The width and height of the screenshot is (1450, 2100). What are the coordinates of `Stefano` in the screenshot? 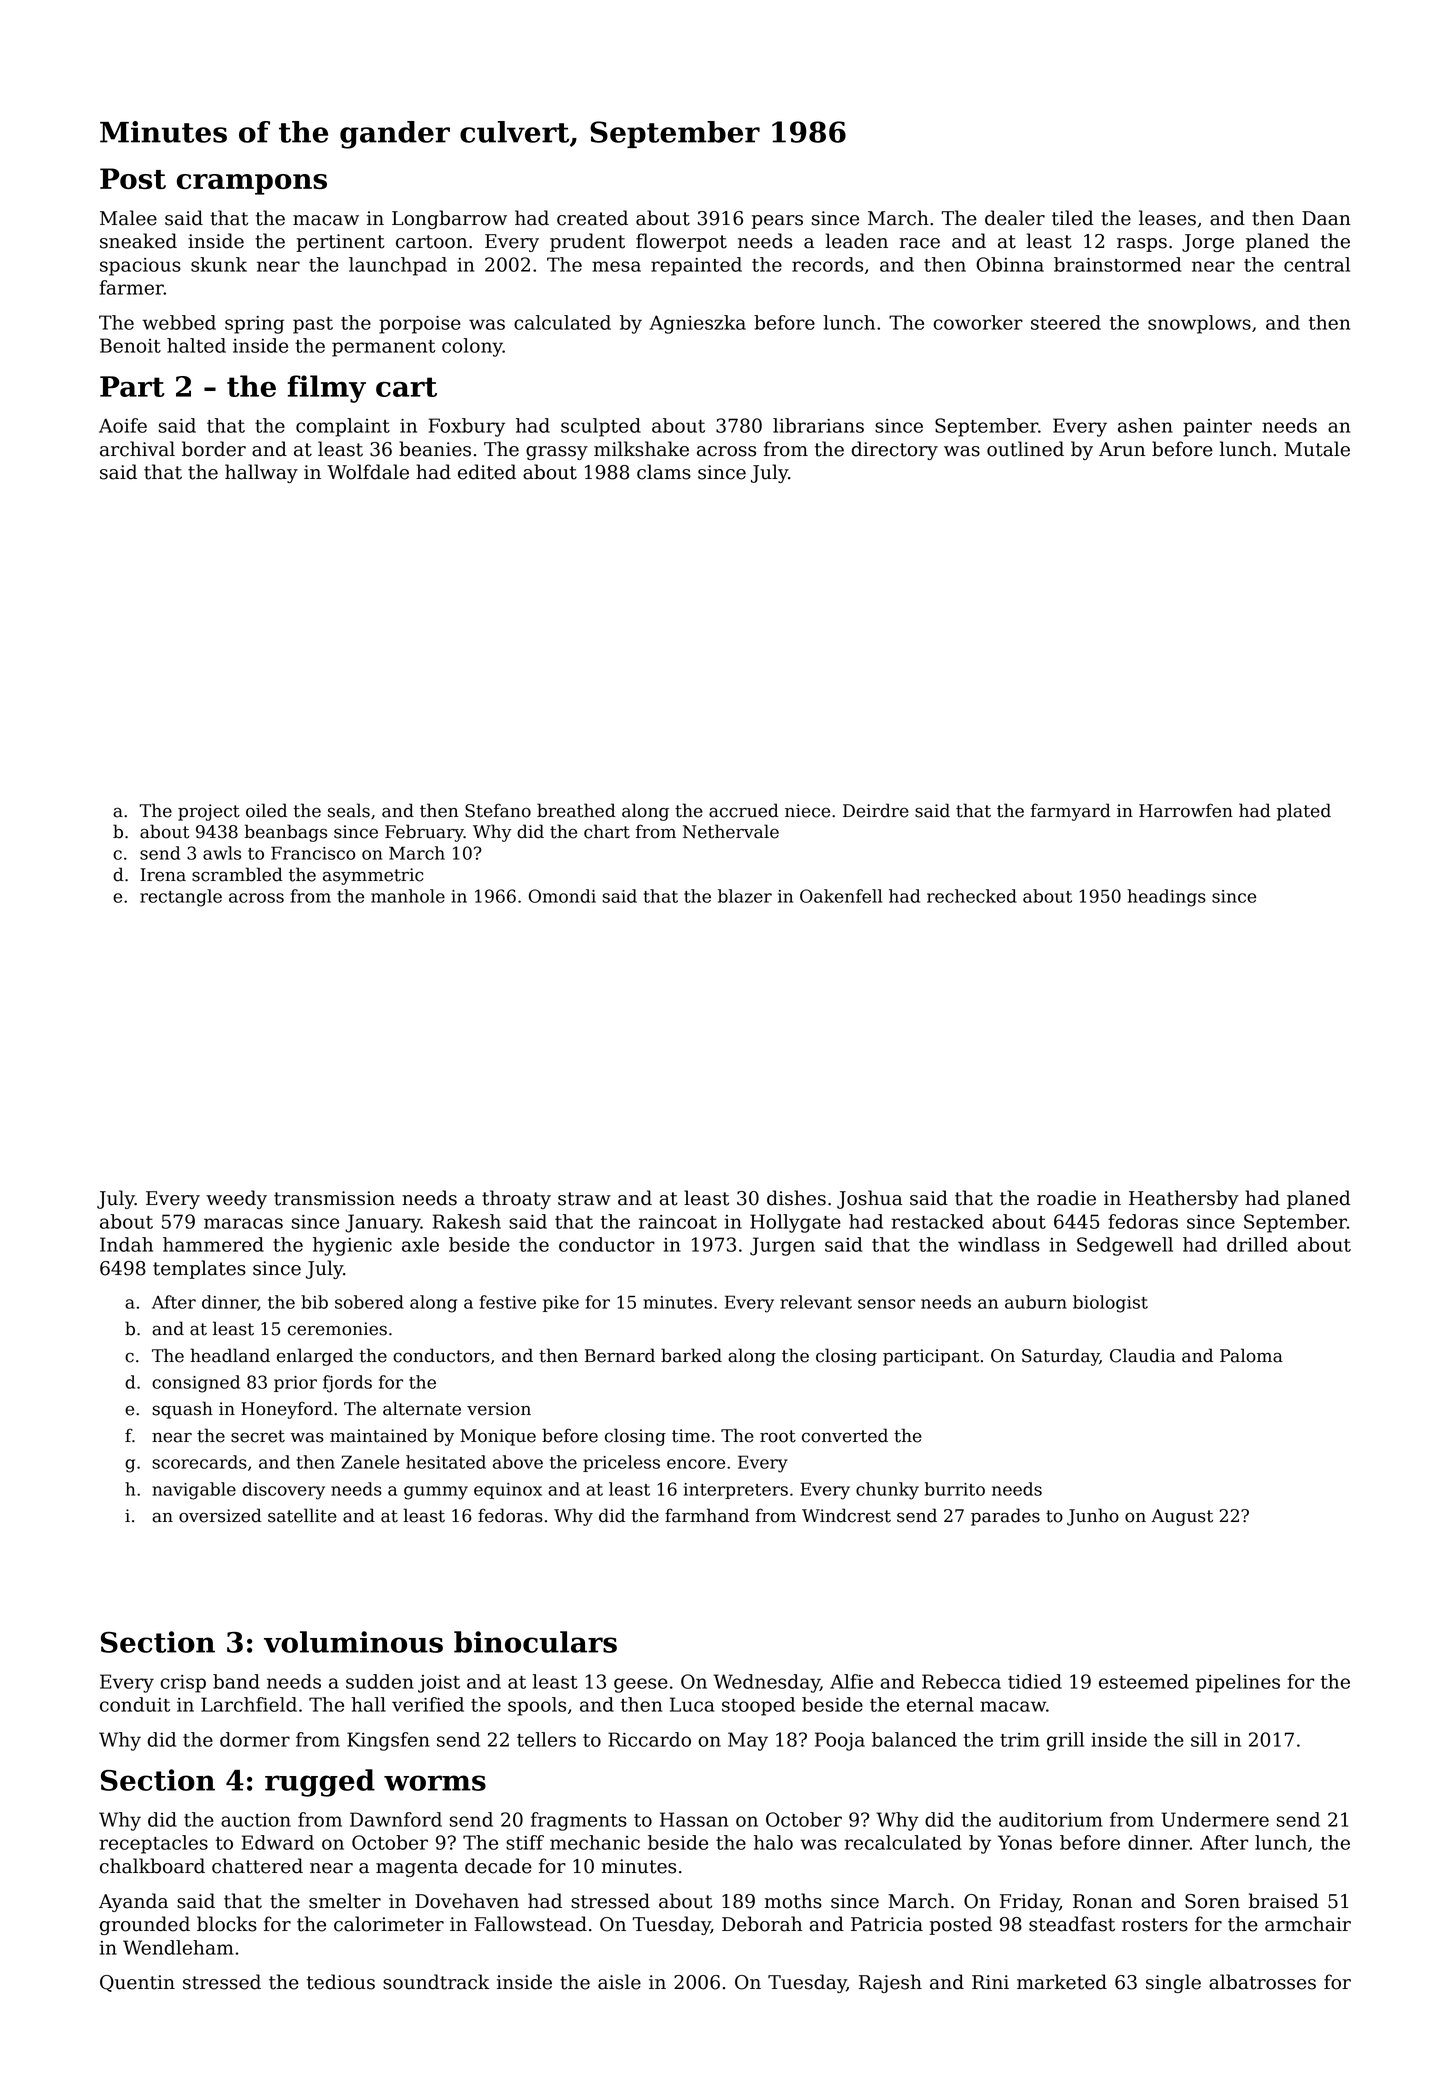 It's located at (498, 810).
